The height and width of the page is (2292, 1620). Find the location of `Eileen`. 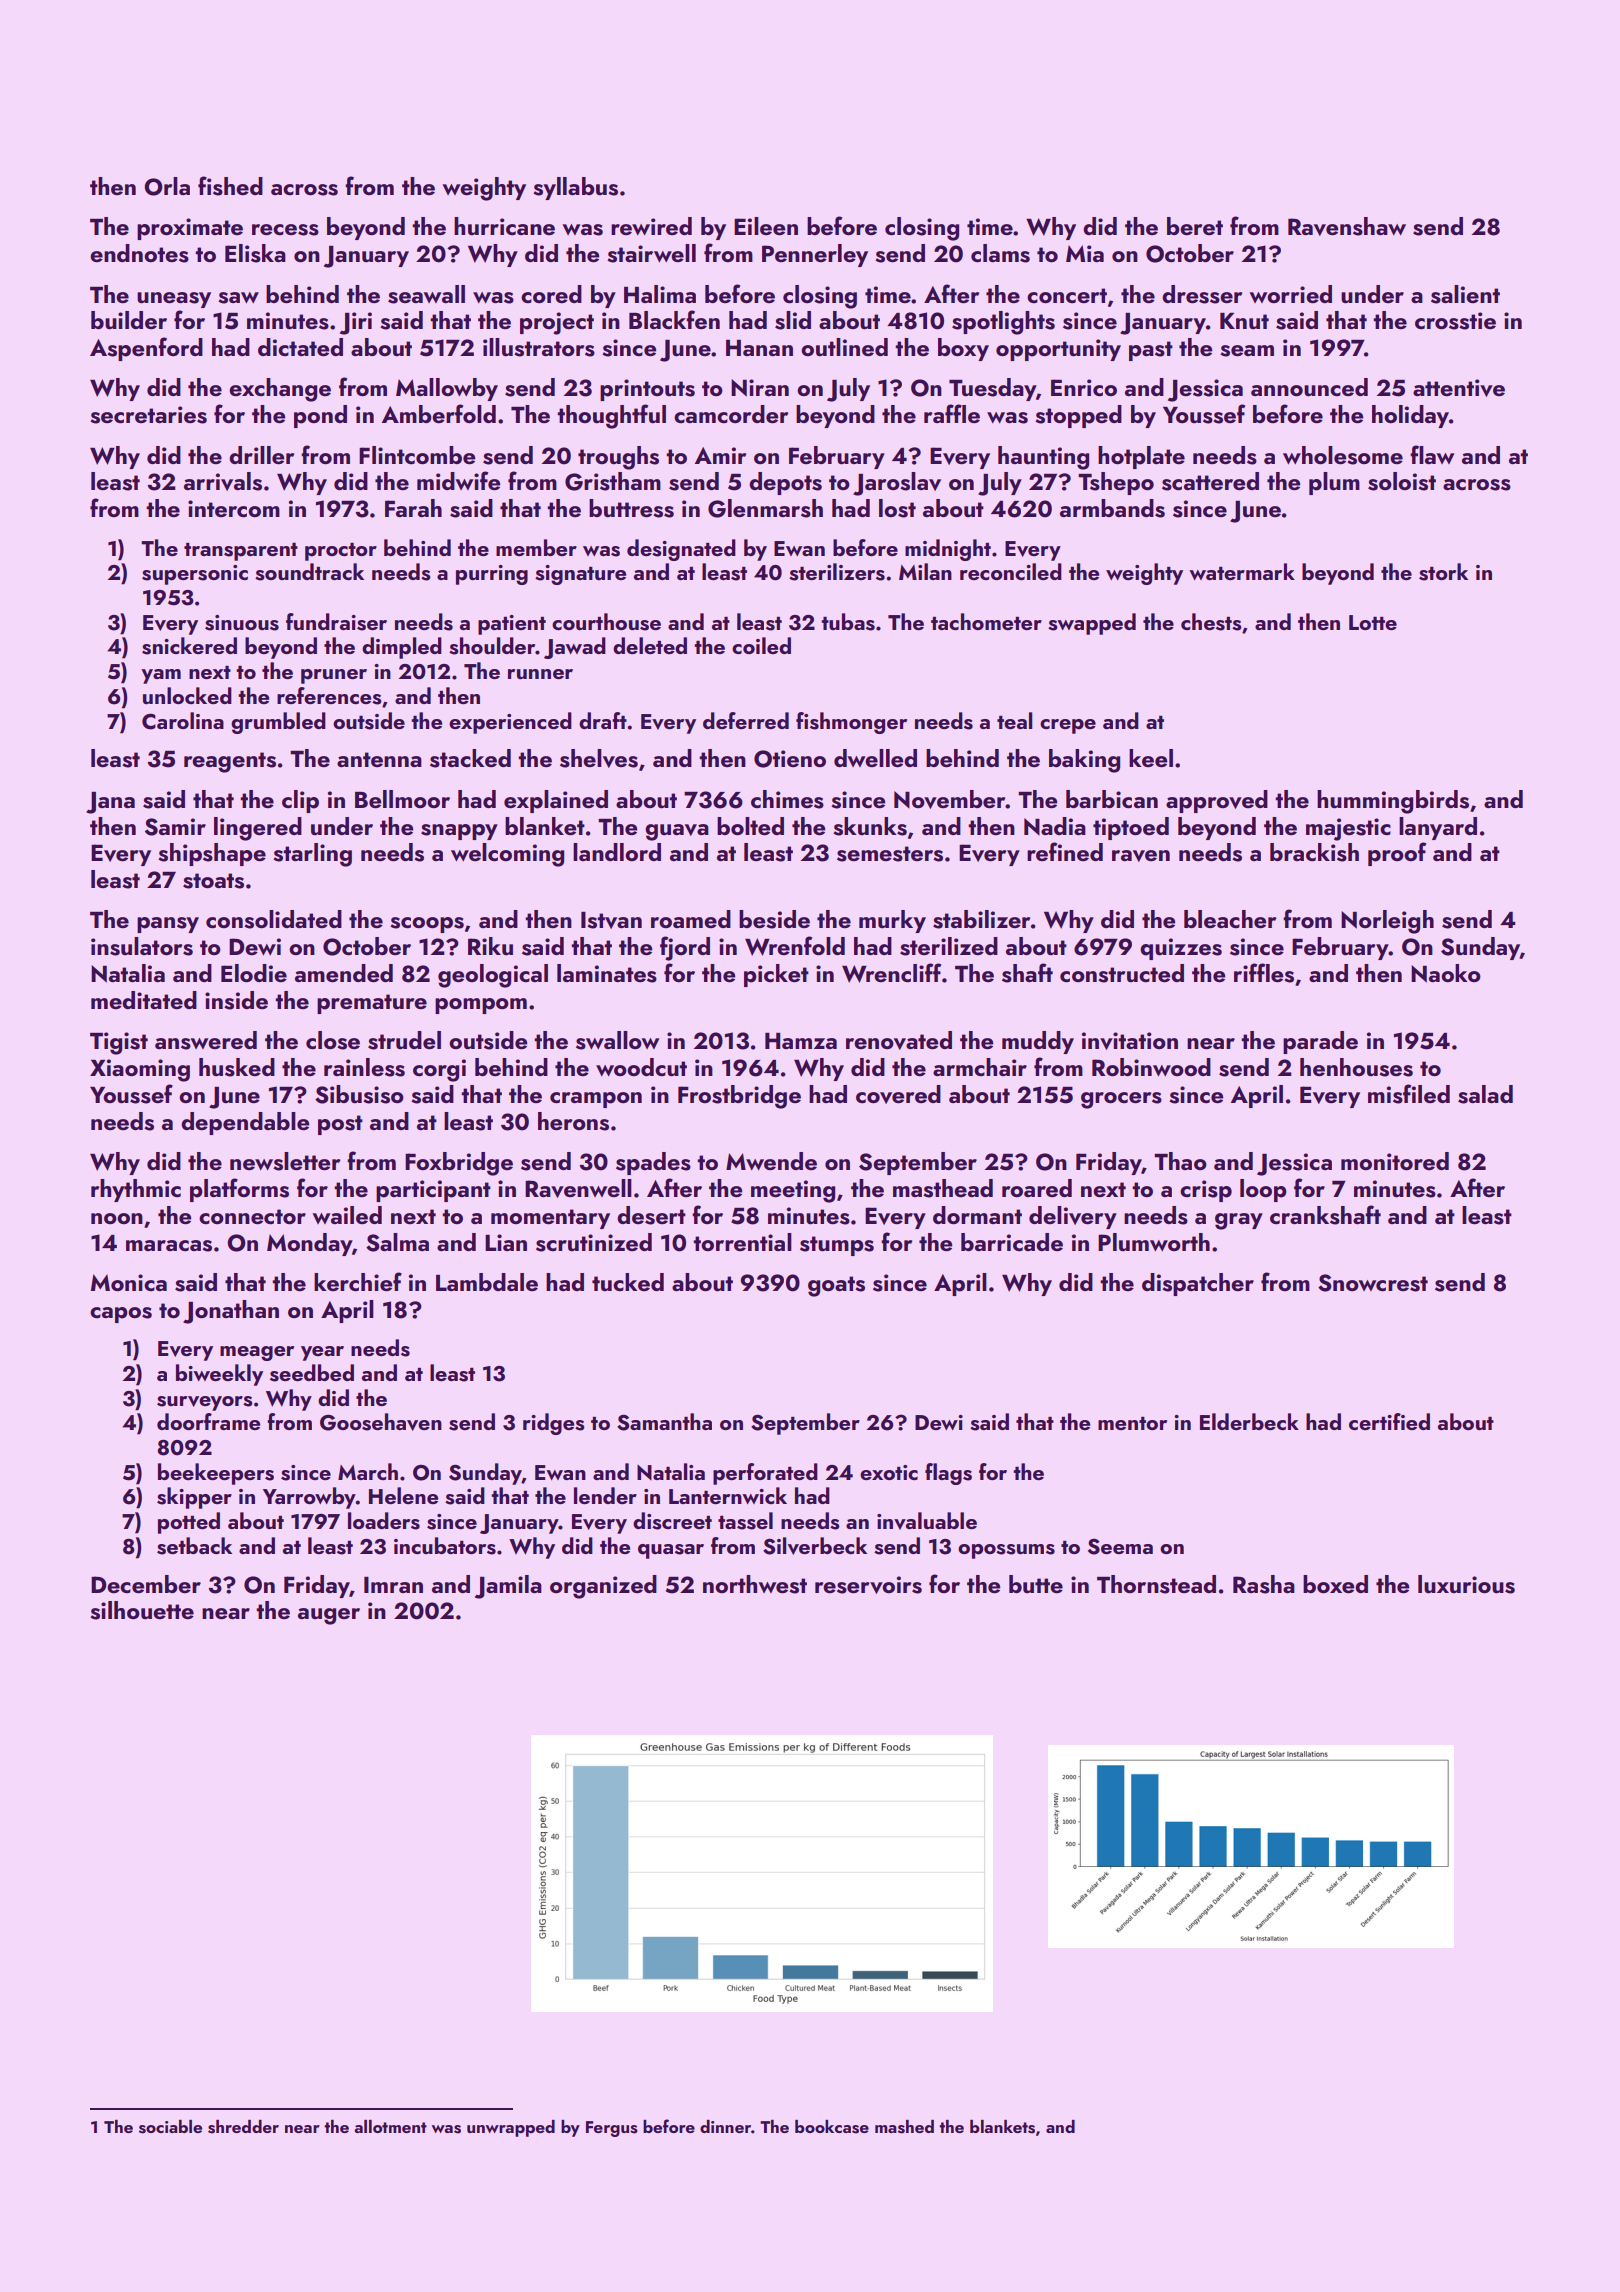

Eileen is located at coordinates (766, 226).
